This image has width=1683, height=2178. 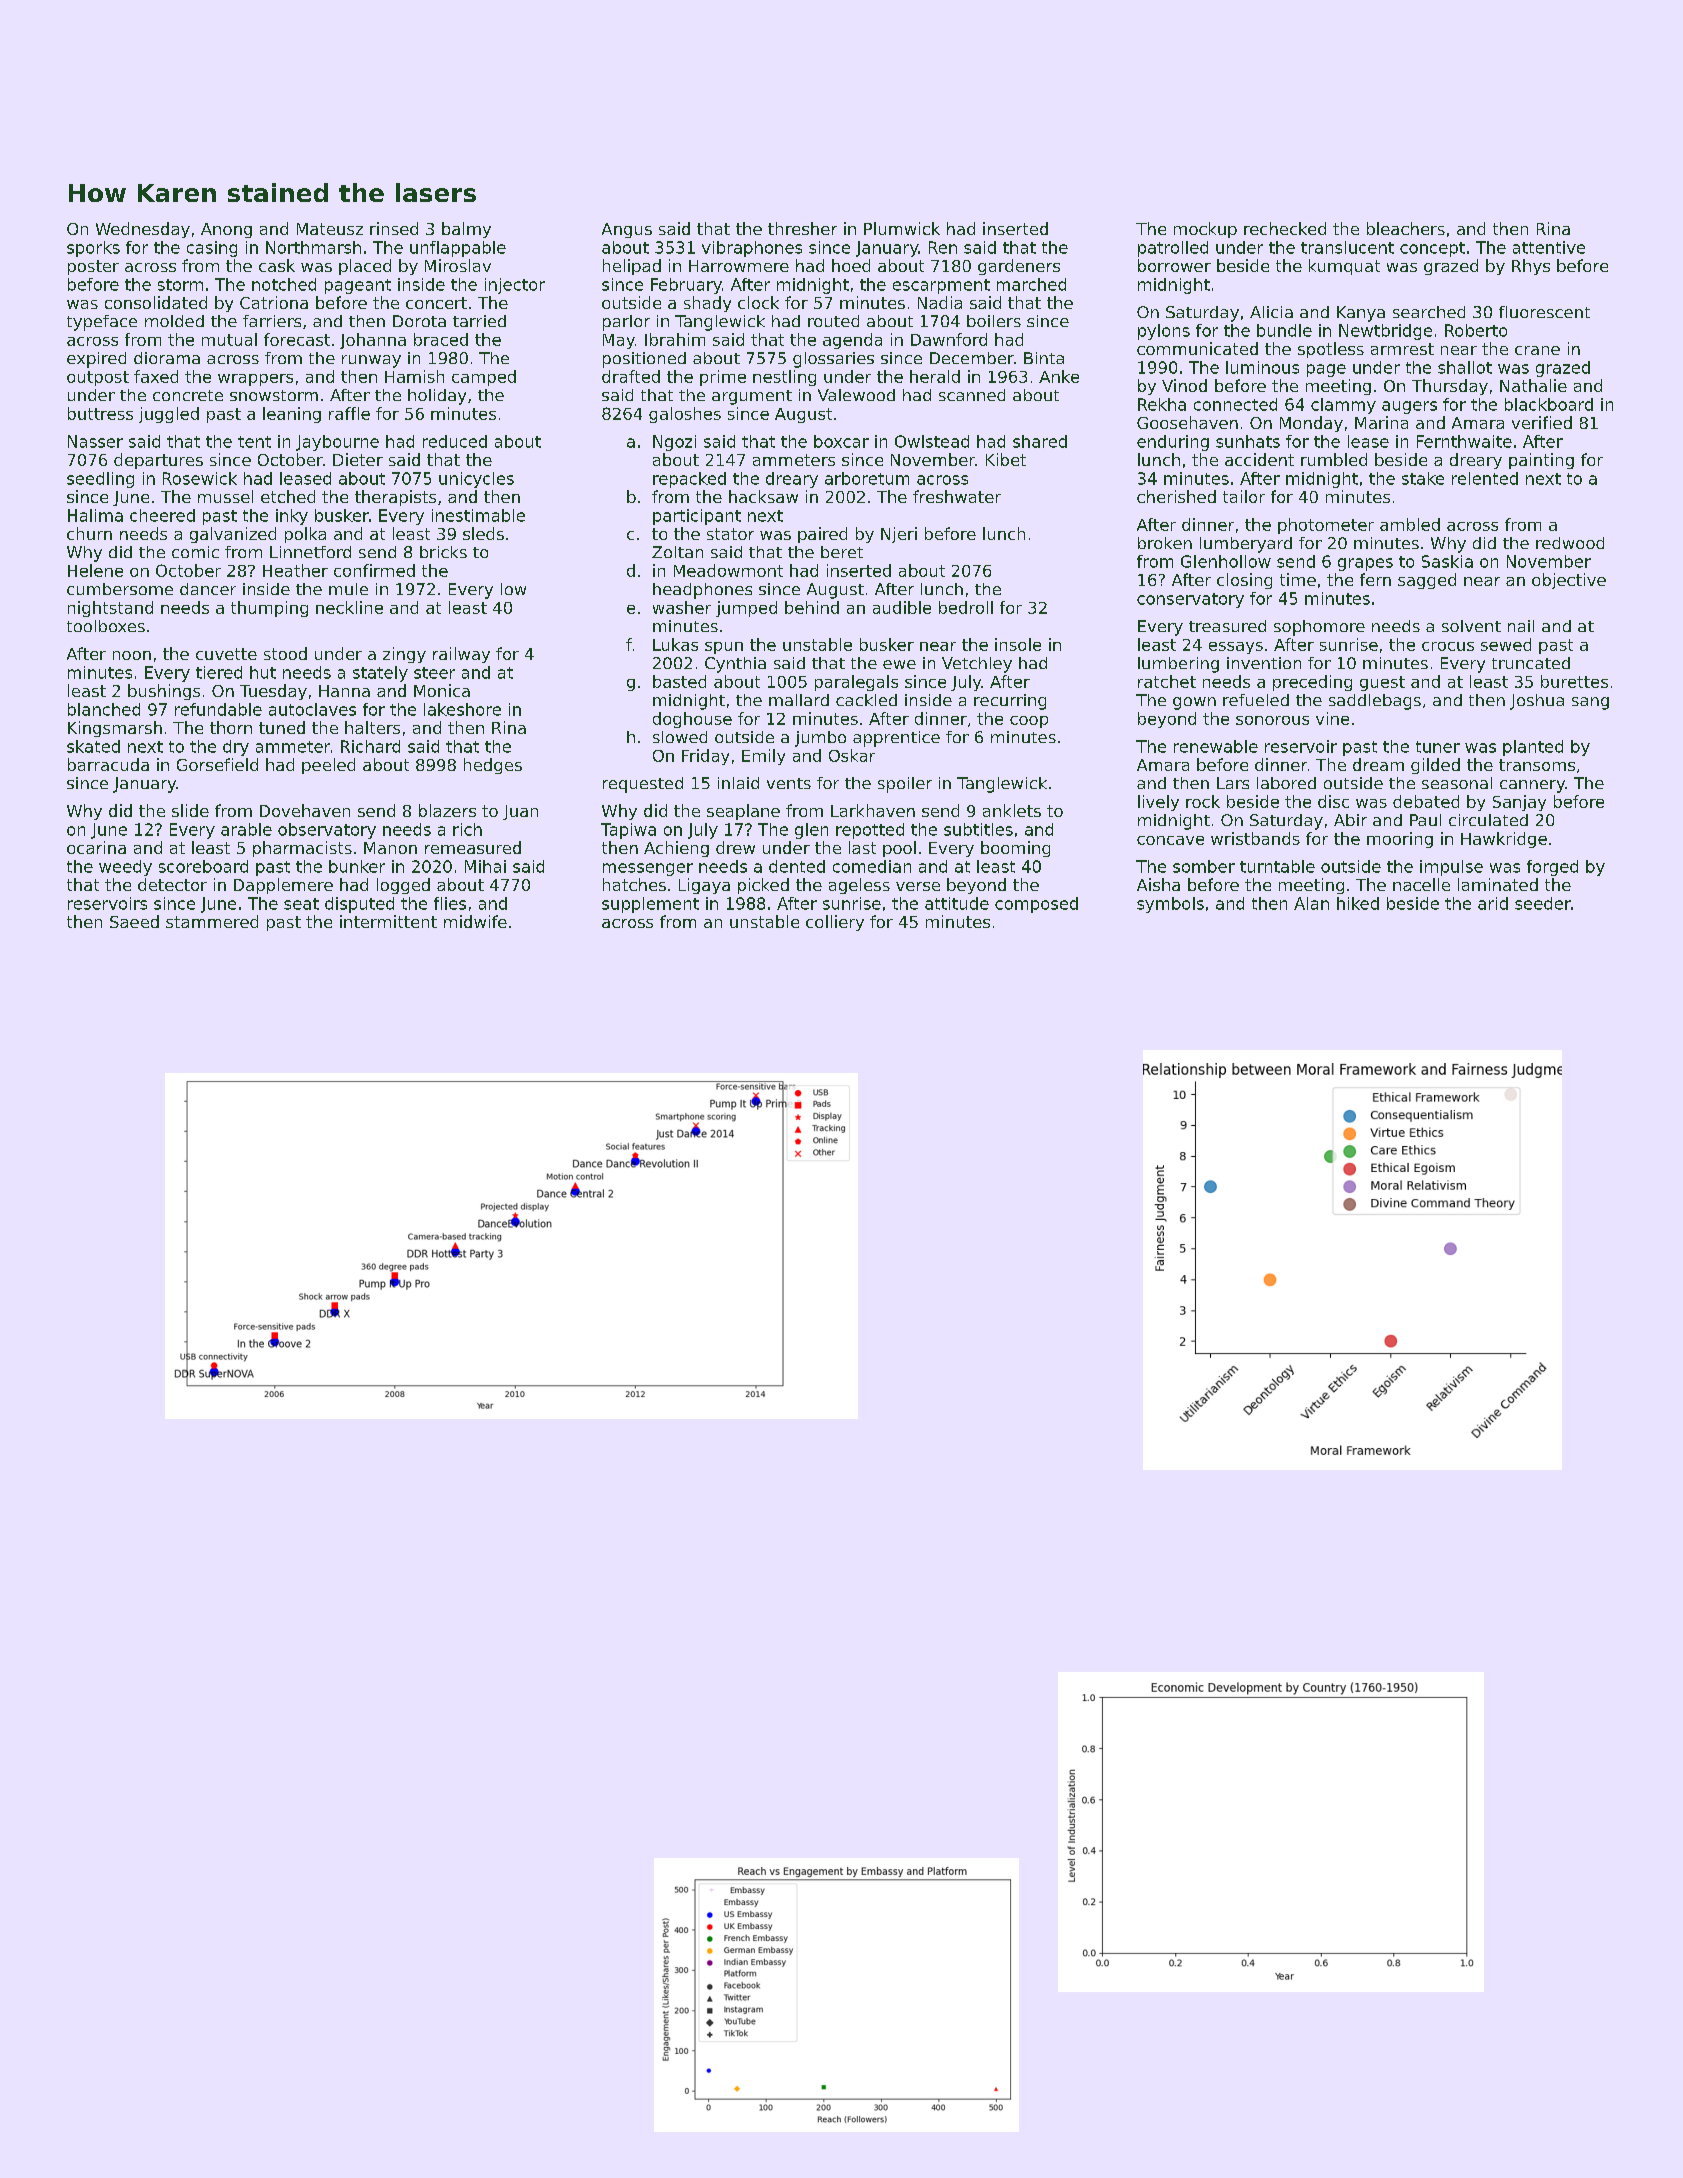 What do you see at coordinates (674, 443) in the image?
I see `Ngozi` at bounding box center [674, 443].
